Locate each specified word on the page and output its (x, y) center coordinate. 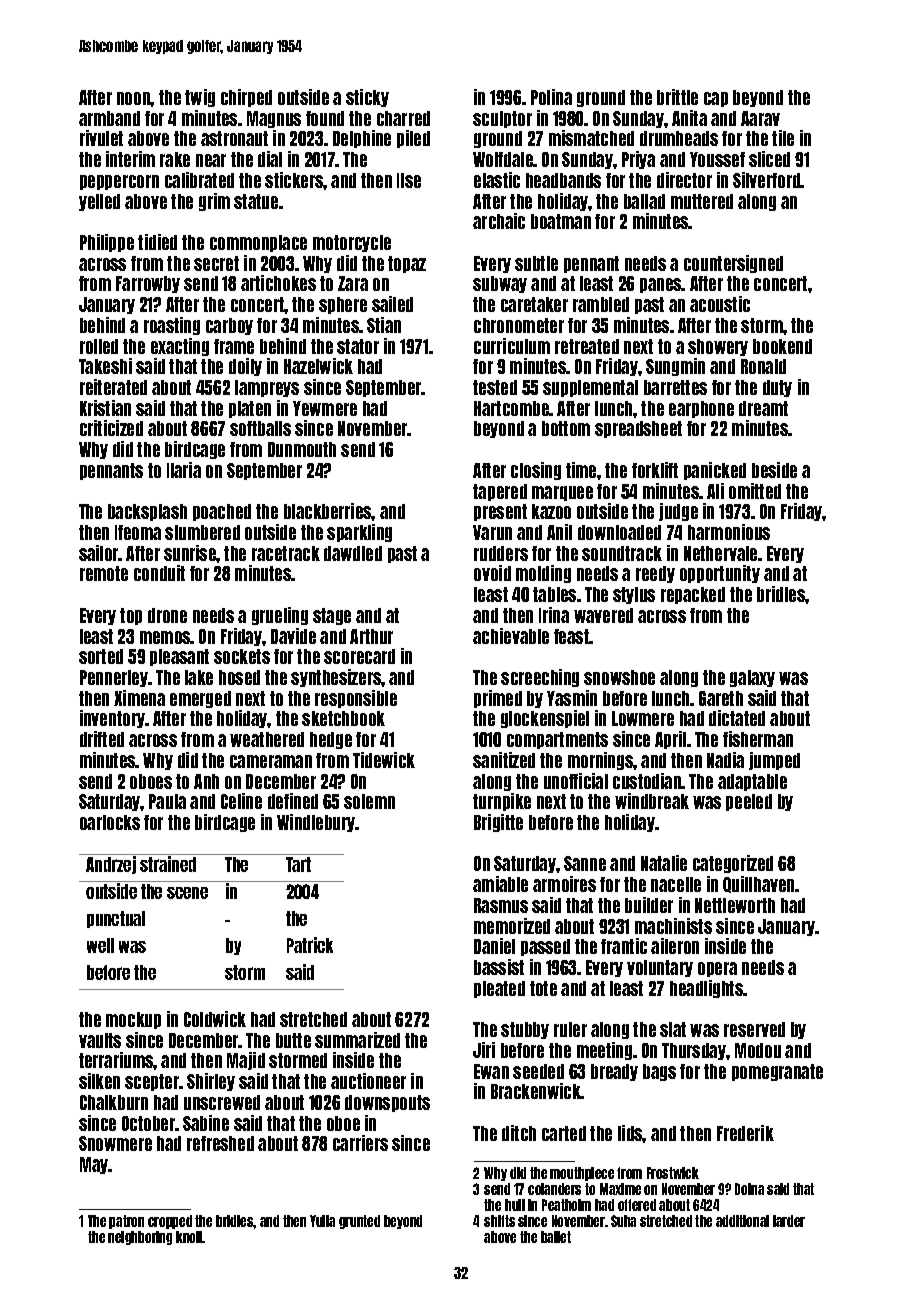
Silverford (767, 180)
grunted (359, 1222)
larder (789, 1221)
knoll (189, 1237)
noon (134, 98)
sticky (367, 98)
